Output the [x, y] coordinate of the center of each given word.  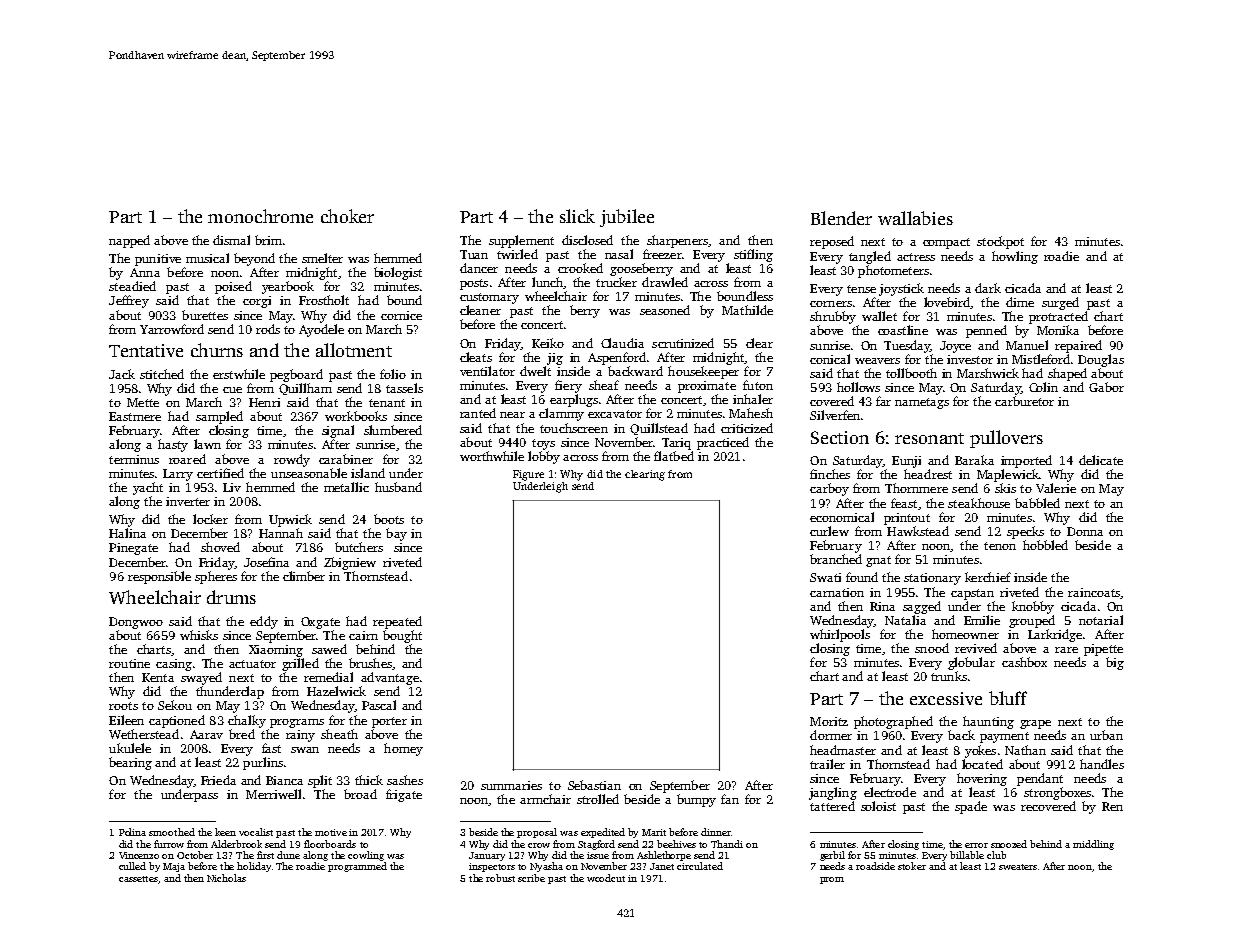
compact [946, 243]
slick [577, 216]
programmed [357, 867]
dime [1020, 302]
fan [730, 799]
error [976, 845]
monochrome [260, 216]
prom [832, 880]
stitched [162, 374]
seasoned [665, 310]
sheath [339, 734]
